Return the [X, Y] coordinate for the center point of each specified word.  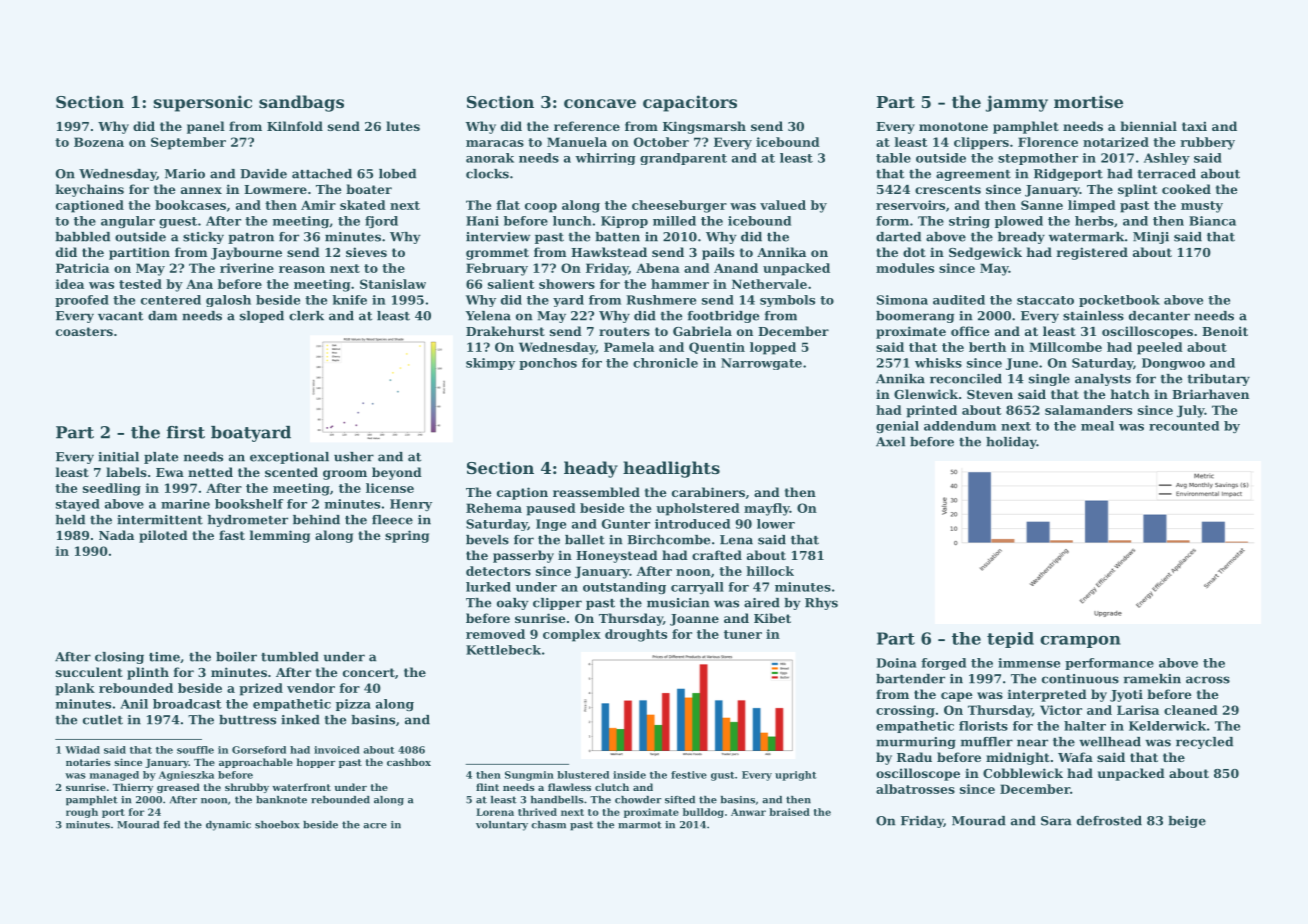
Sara [1056, 821]
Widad [82, 750]
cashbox [409, 762]
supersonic [203, 103]
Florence [1048, 142]
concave [600, 103]
